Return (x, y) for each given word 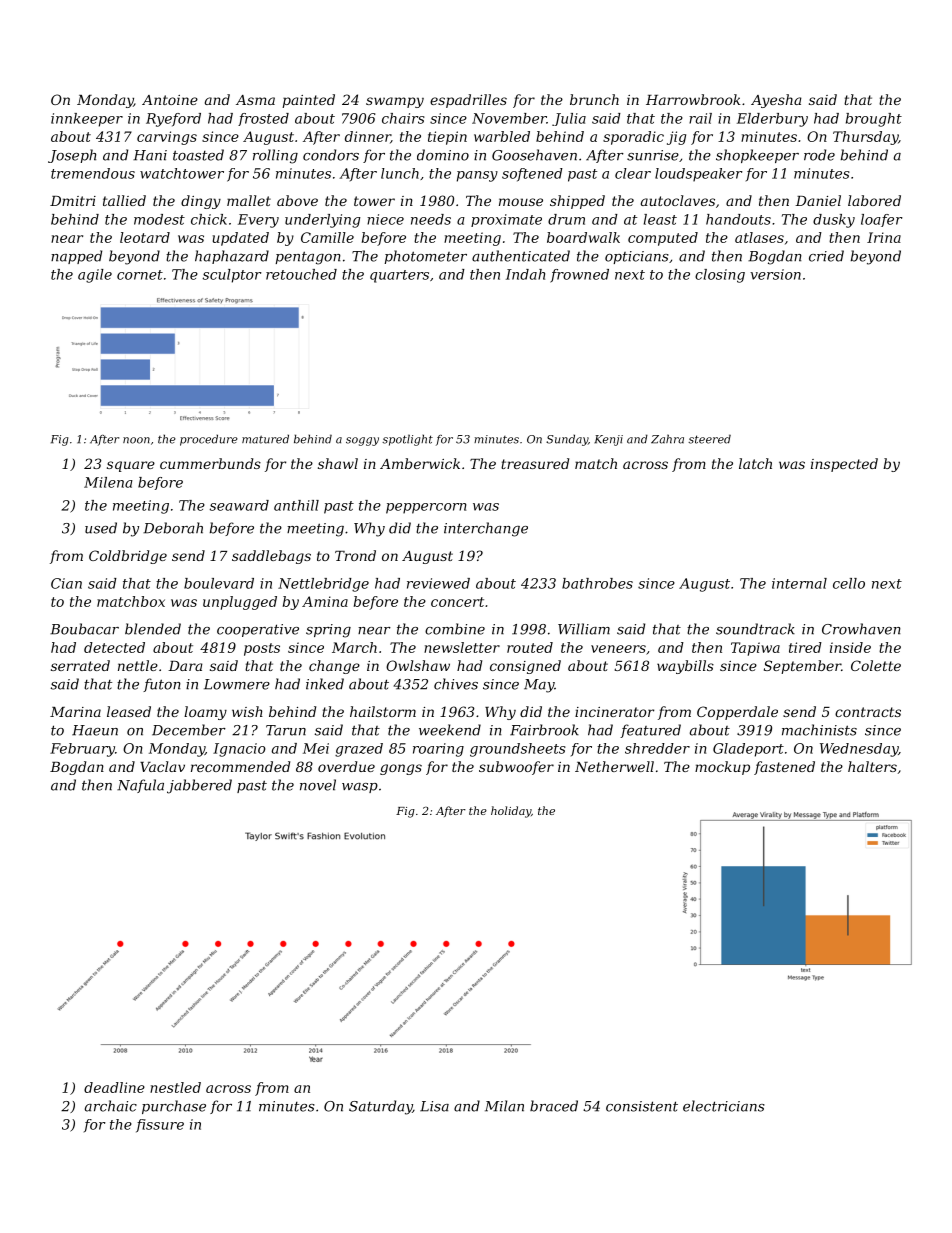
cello (849, 583)
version (775, 274)
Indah (525, 274)
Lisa (434, 1106)
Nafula (140, 786)
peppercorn (426, 508)
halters (872, 766)
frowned (579, 276)
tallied (124, 200)
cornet (140, 275)
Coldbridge (128, 557)
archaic (111, 1106)
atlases (759, 237)
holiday (511, 812)
